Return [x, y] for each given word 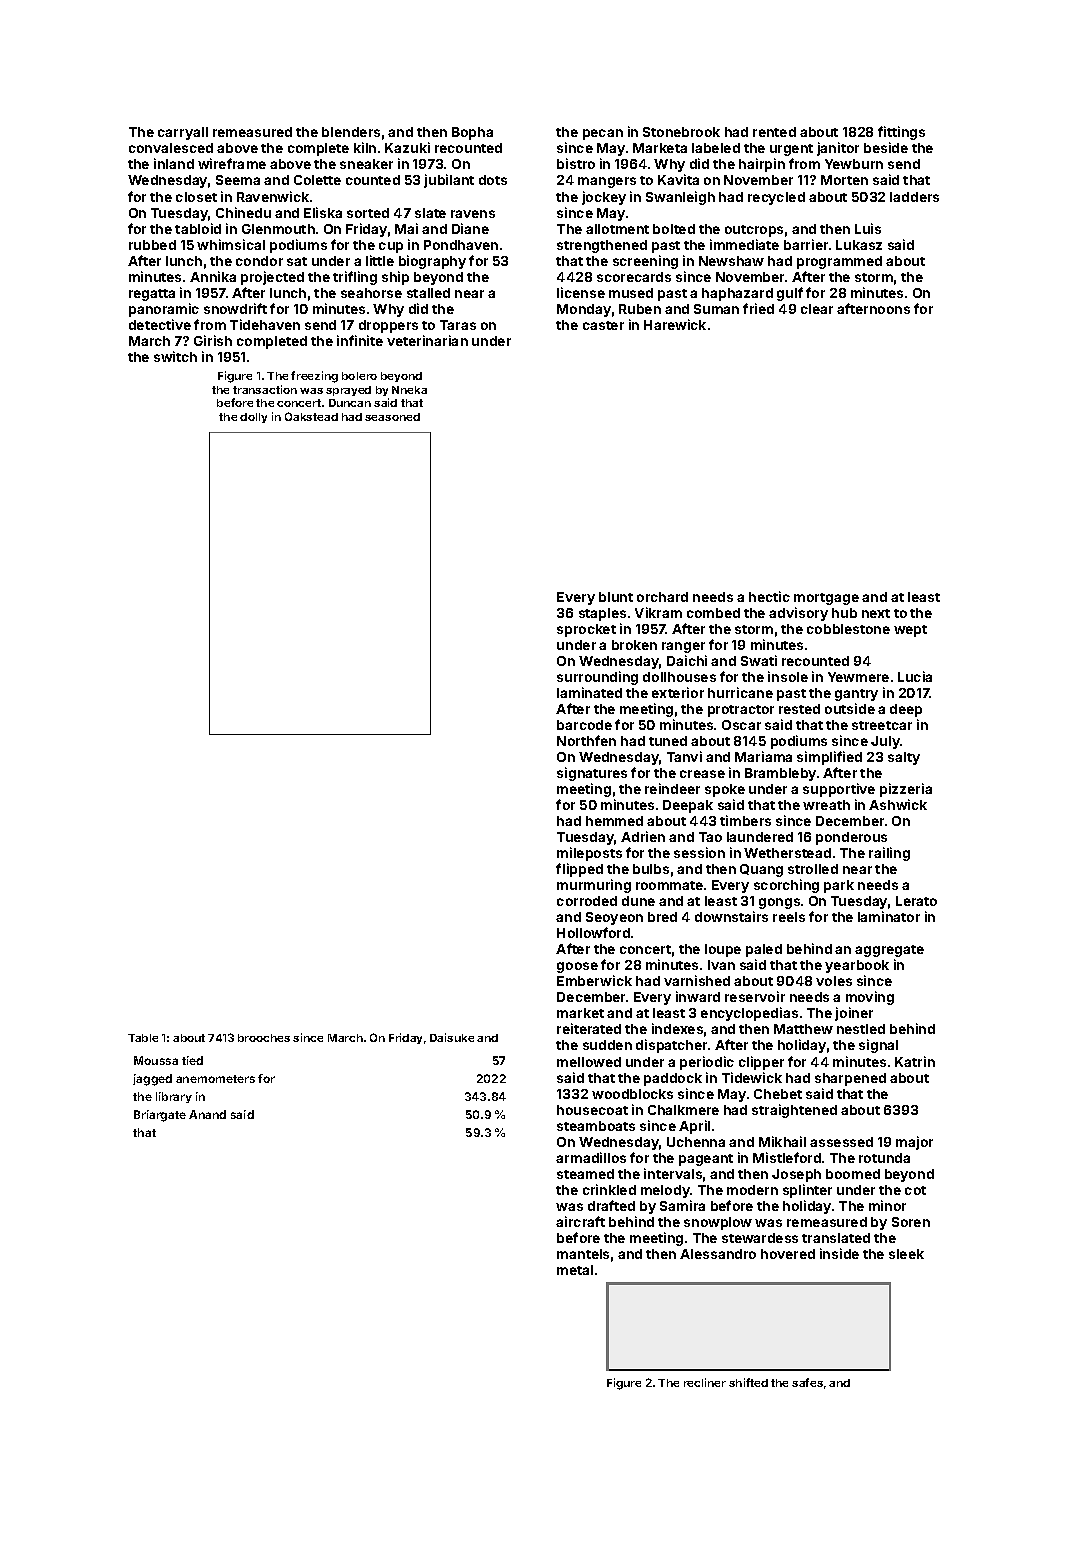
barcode [584, 725]
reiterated [589, 1028]
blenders [351, 132]
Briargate [160, 1116]
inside [839, 1253]
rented [774, 132]
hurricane [740, 692]
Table [143, 1038]
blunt [616, 597]
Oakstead [311, 416]
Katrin [915, 1061]
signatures [592, 774]
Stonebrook [681, 132]
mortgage [826, 599]
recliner [705, 1382]
